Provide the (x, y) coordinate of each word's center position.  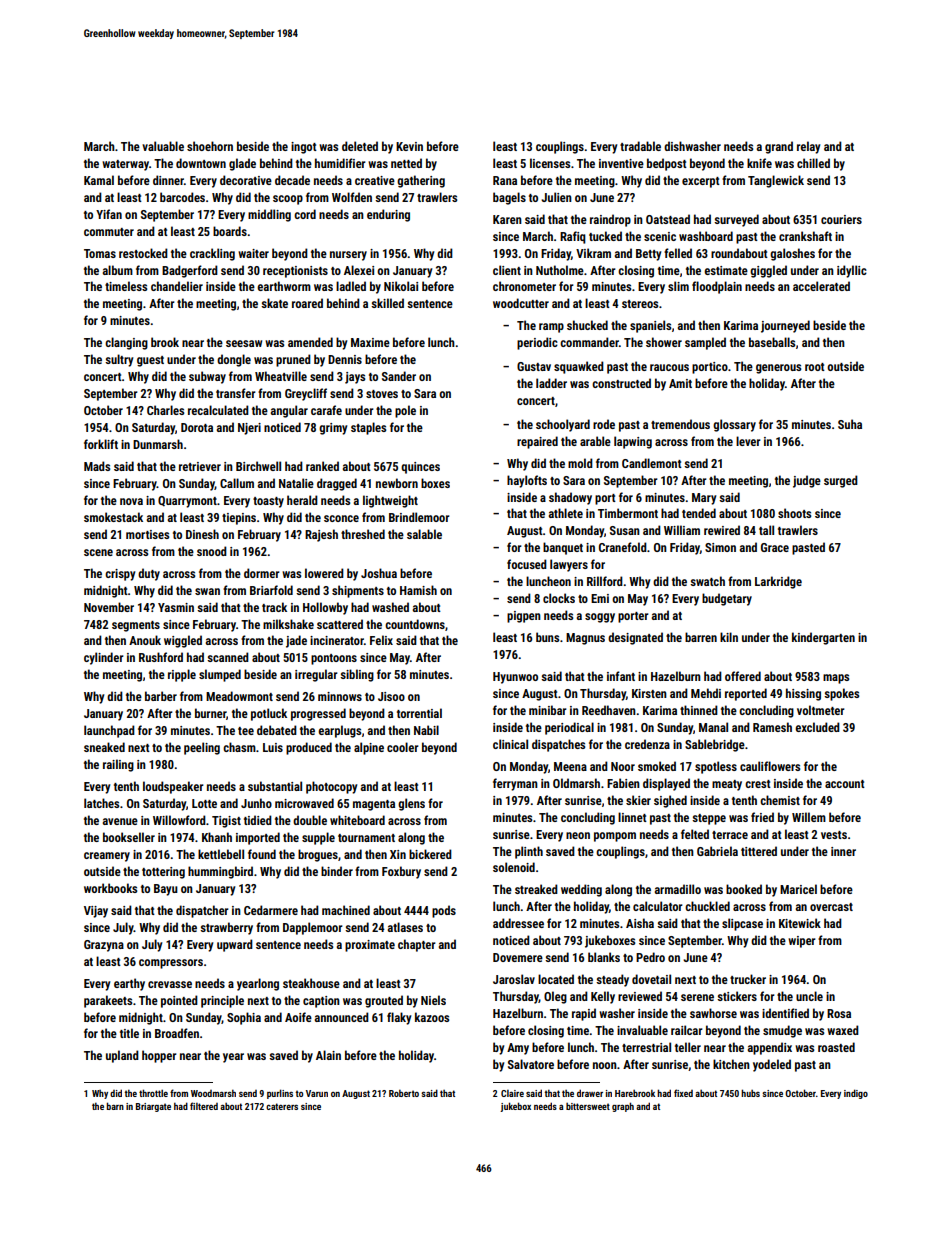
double (310, 820)
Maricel (798, 889)
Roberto (404, 1093)
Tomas (100, 253)
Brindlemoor (419, 517)
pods (444, 911)
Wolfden (352, 197)
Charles (165, 410)
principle (222, 1001)
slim (678, 286)
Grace (775, 547)
